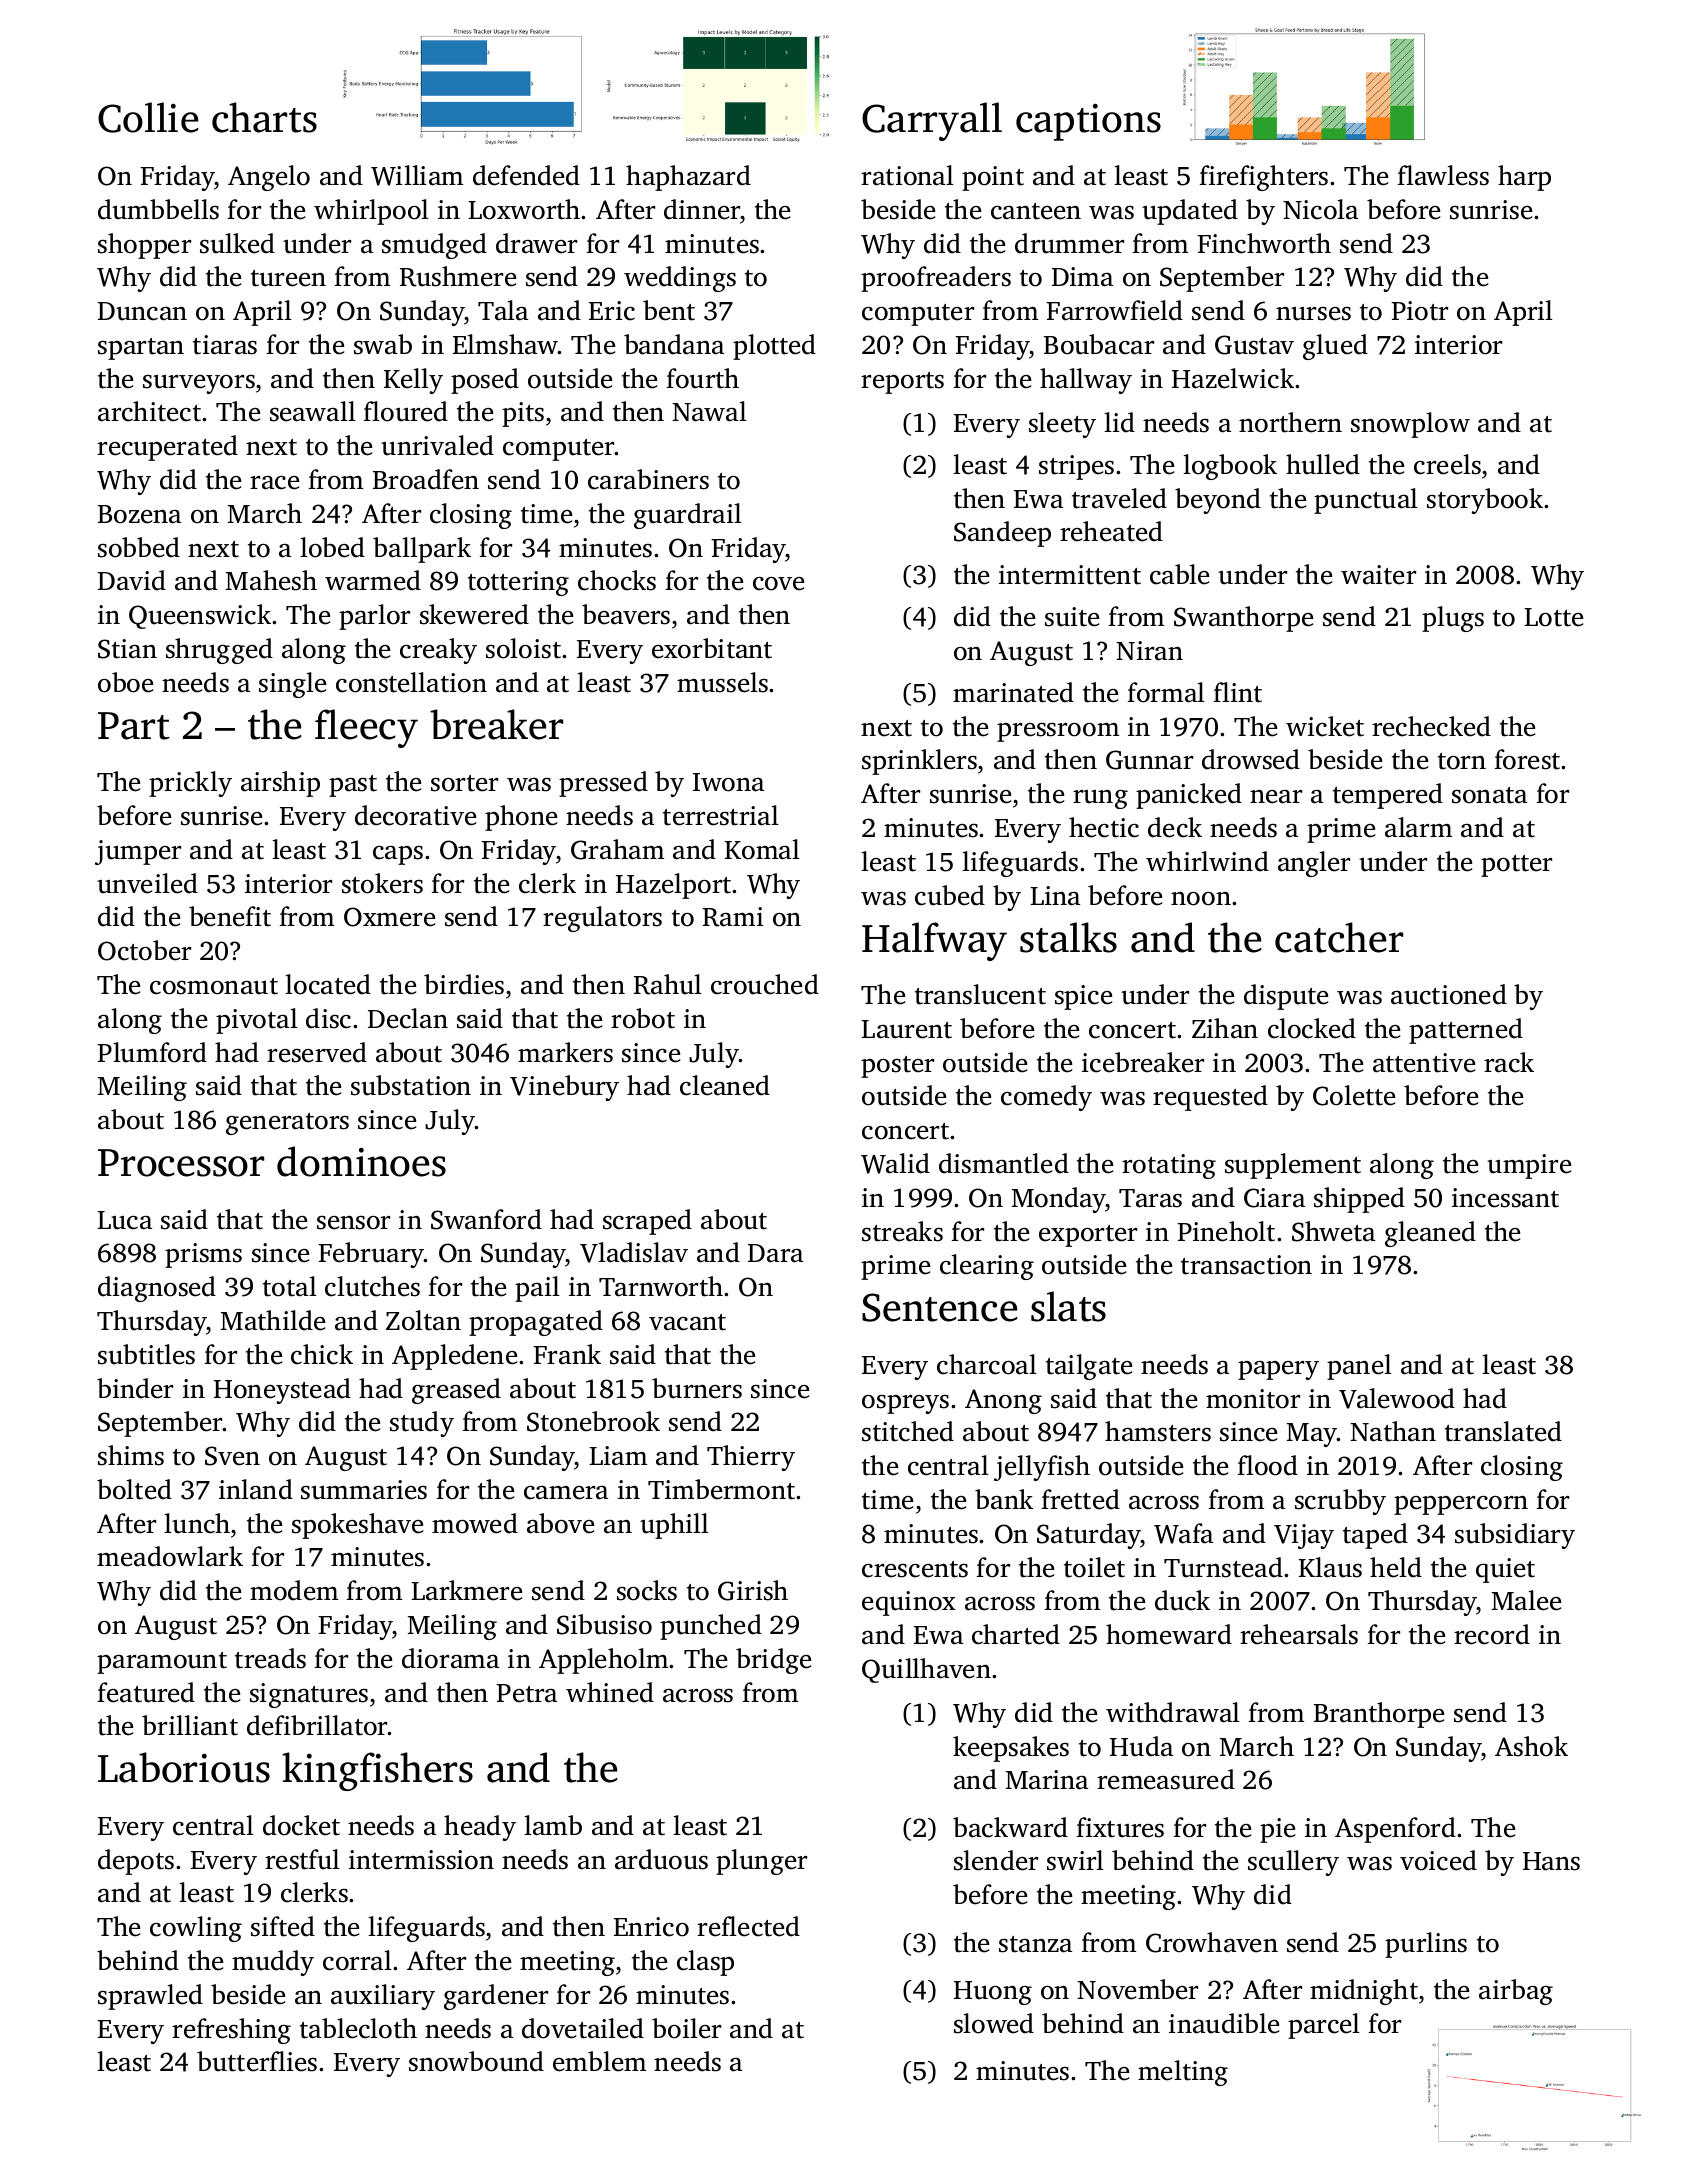 Image resolution: width=1683 pixels, height=2178 pixels. Describe the element at coordinates (1251, 759) in the page. I see `drowsed` at that location.
